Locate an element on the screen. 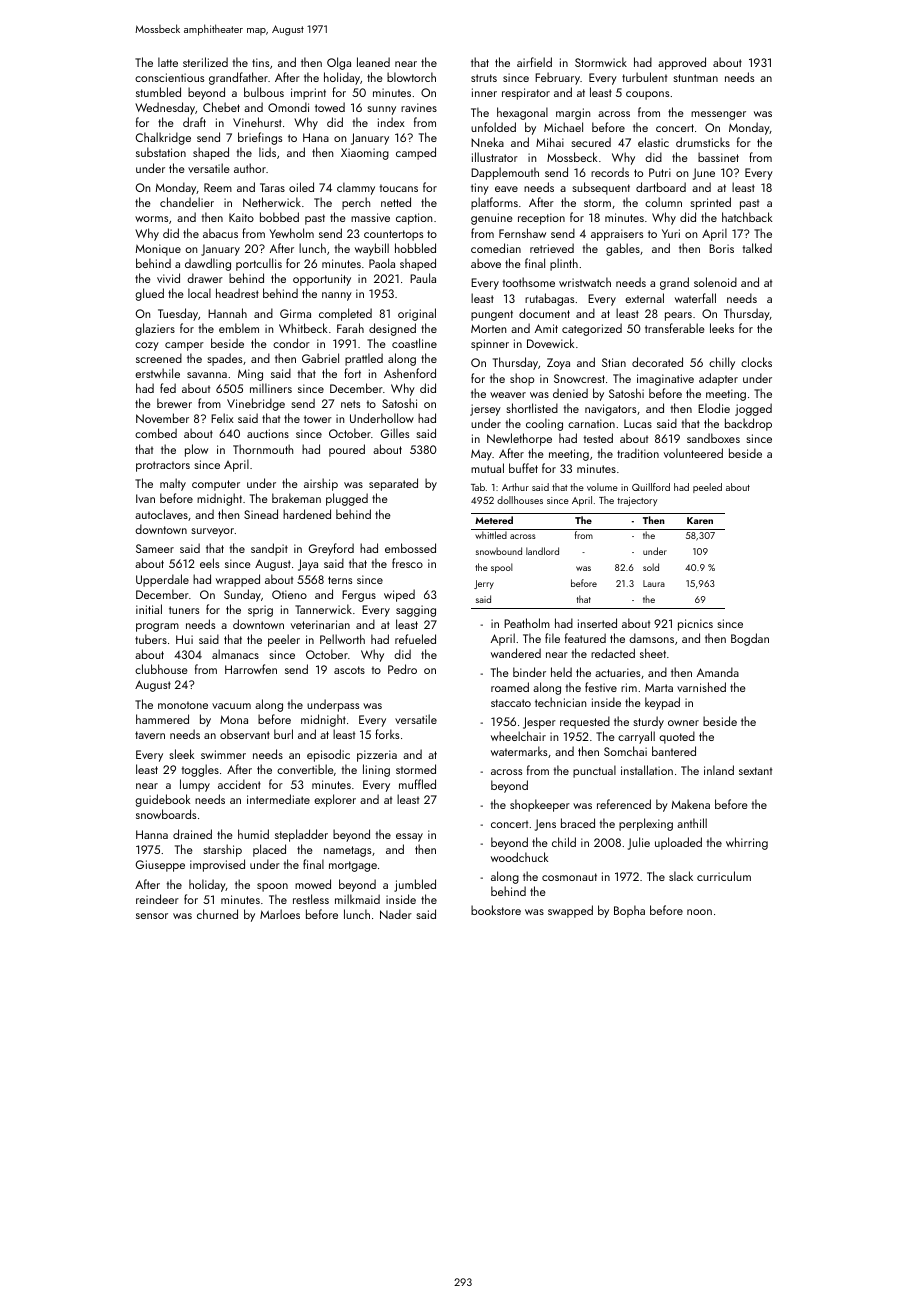 The width and height of the screenshot is (908, 1316). external is located at coordinates (644, 298).
